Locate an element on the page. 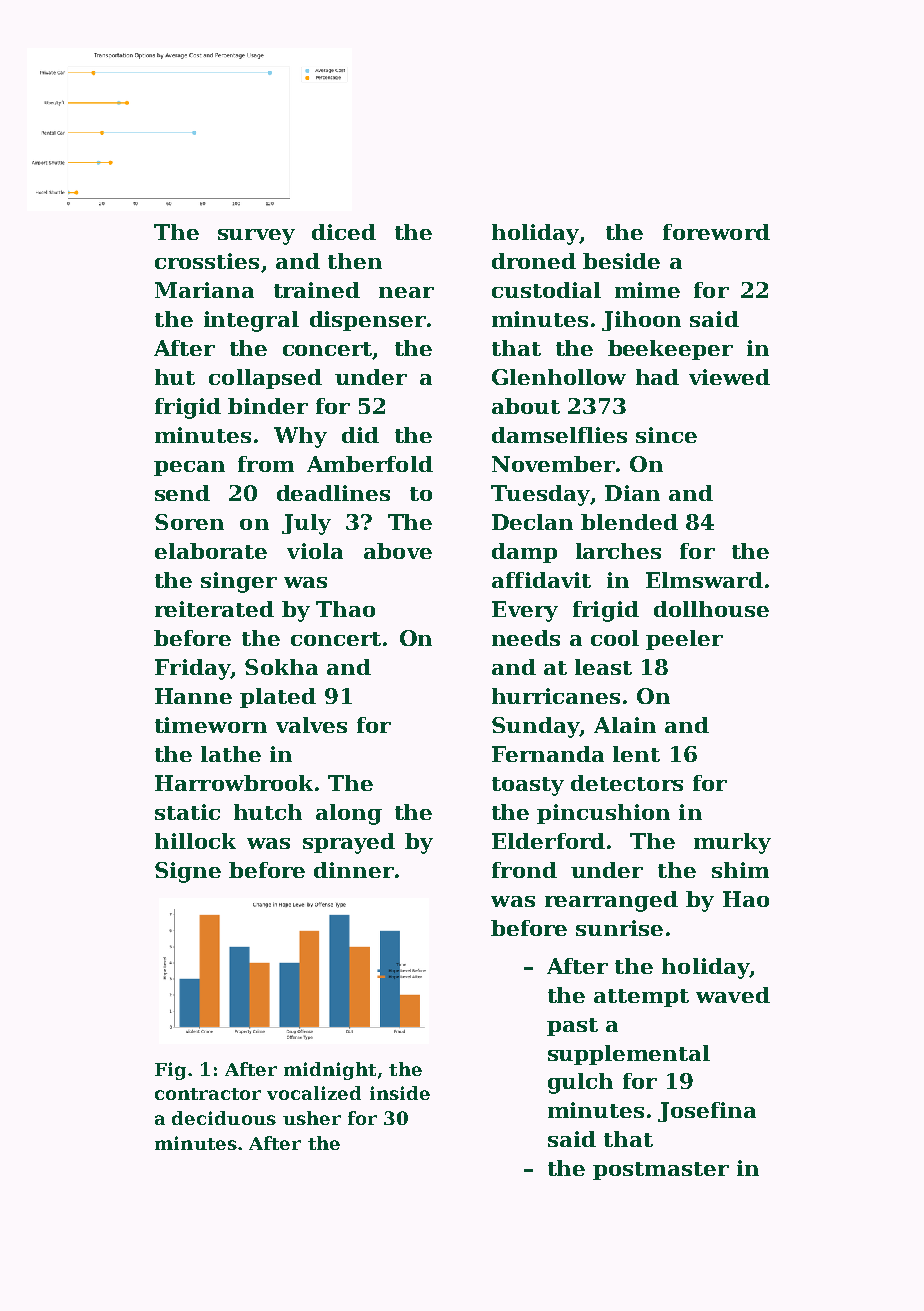 Image resolution: width=924 pixels, height=1311 pixels. peeler is located at coordinates (684, 640).
